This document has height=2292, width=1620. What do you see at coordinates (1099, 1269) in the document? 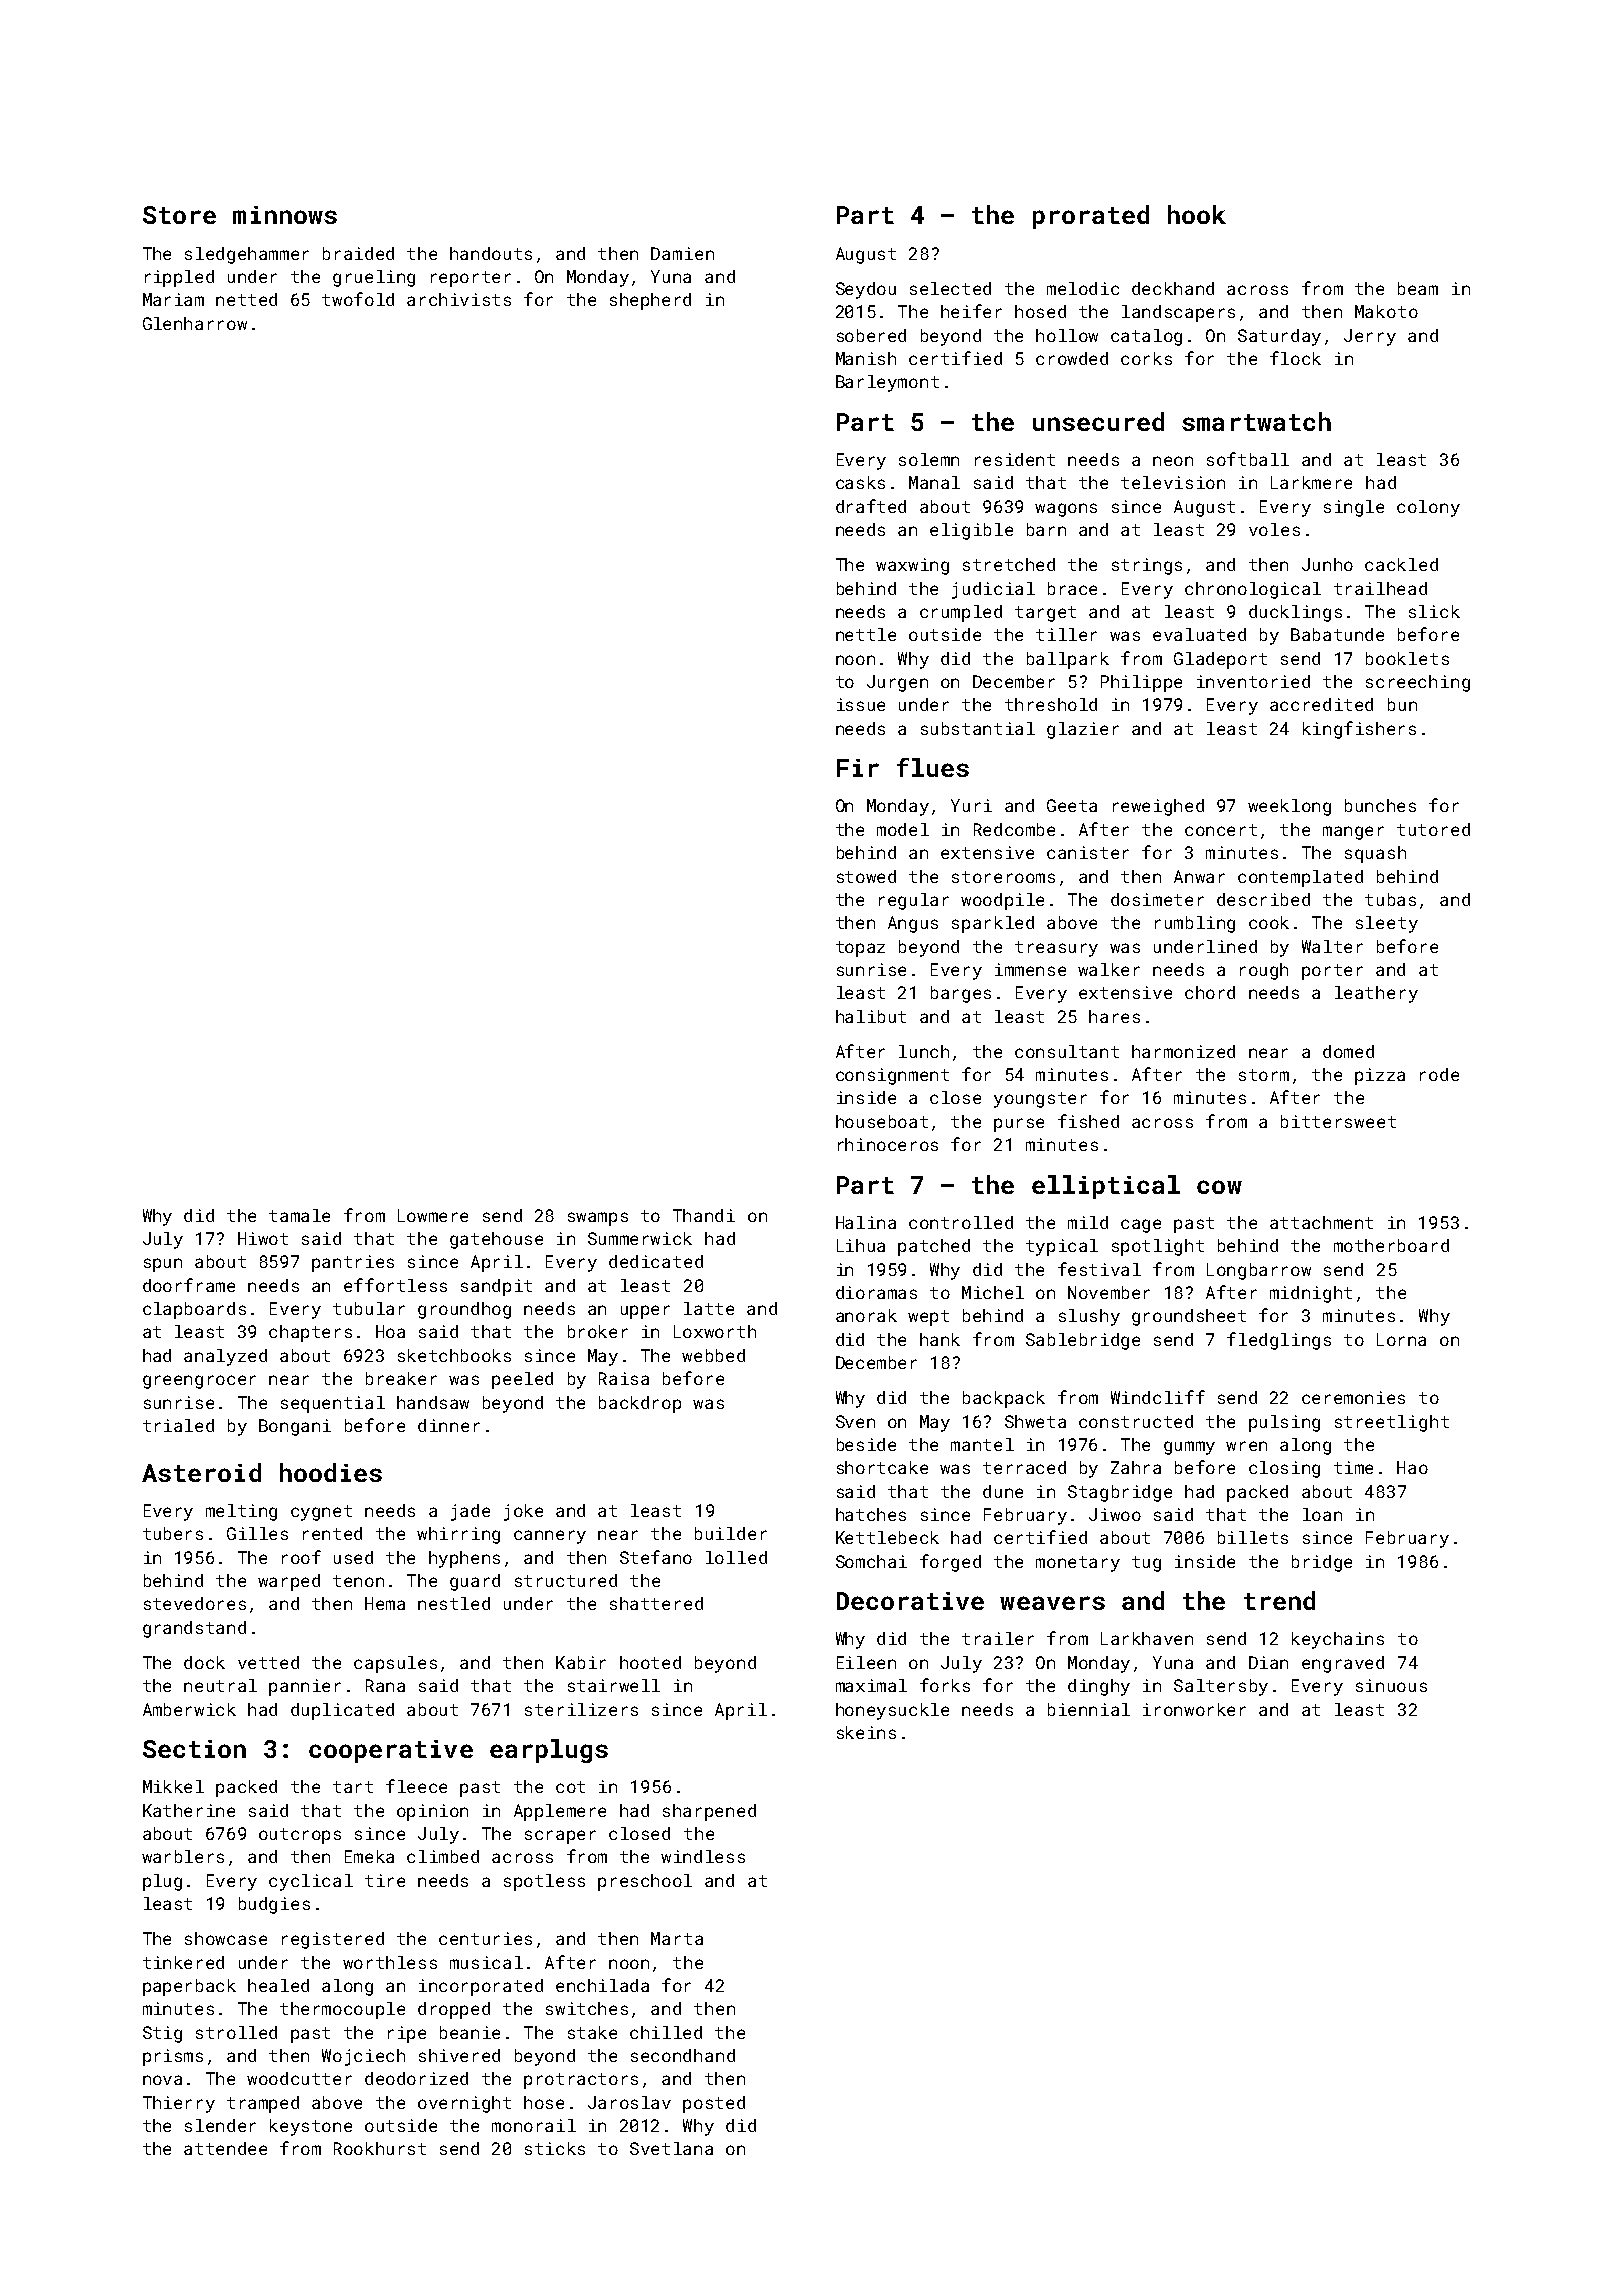
I see `festival` at bounding box center [1099, 1269].
